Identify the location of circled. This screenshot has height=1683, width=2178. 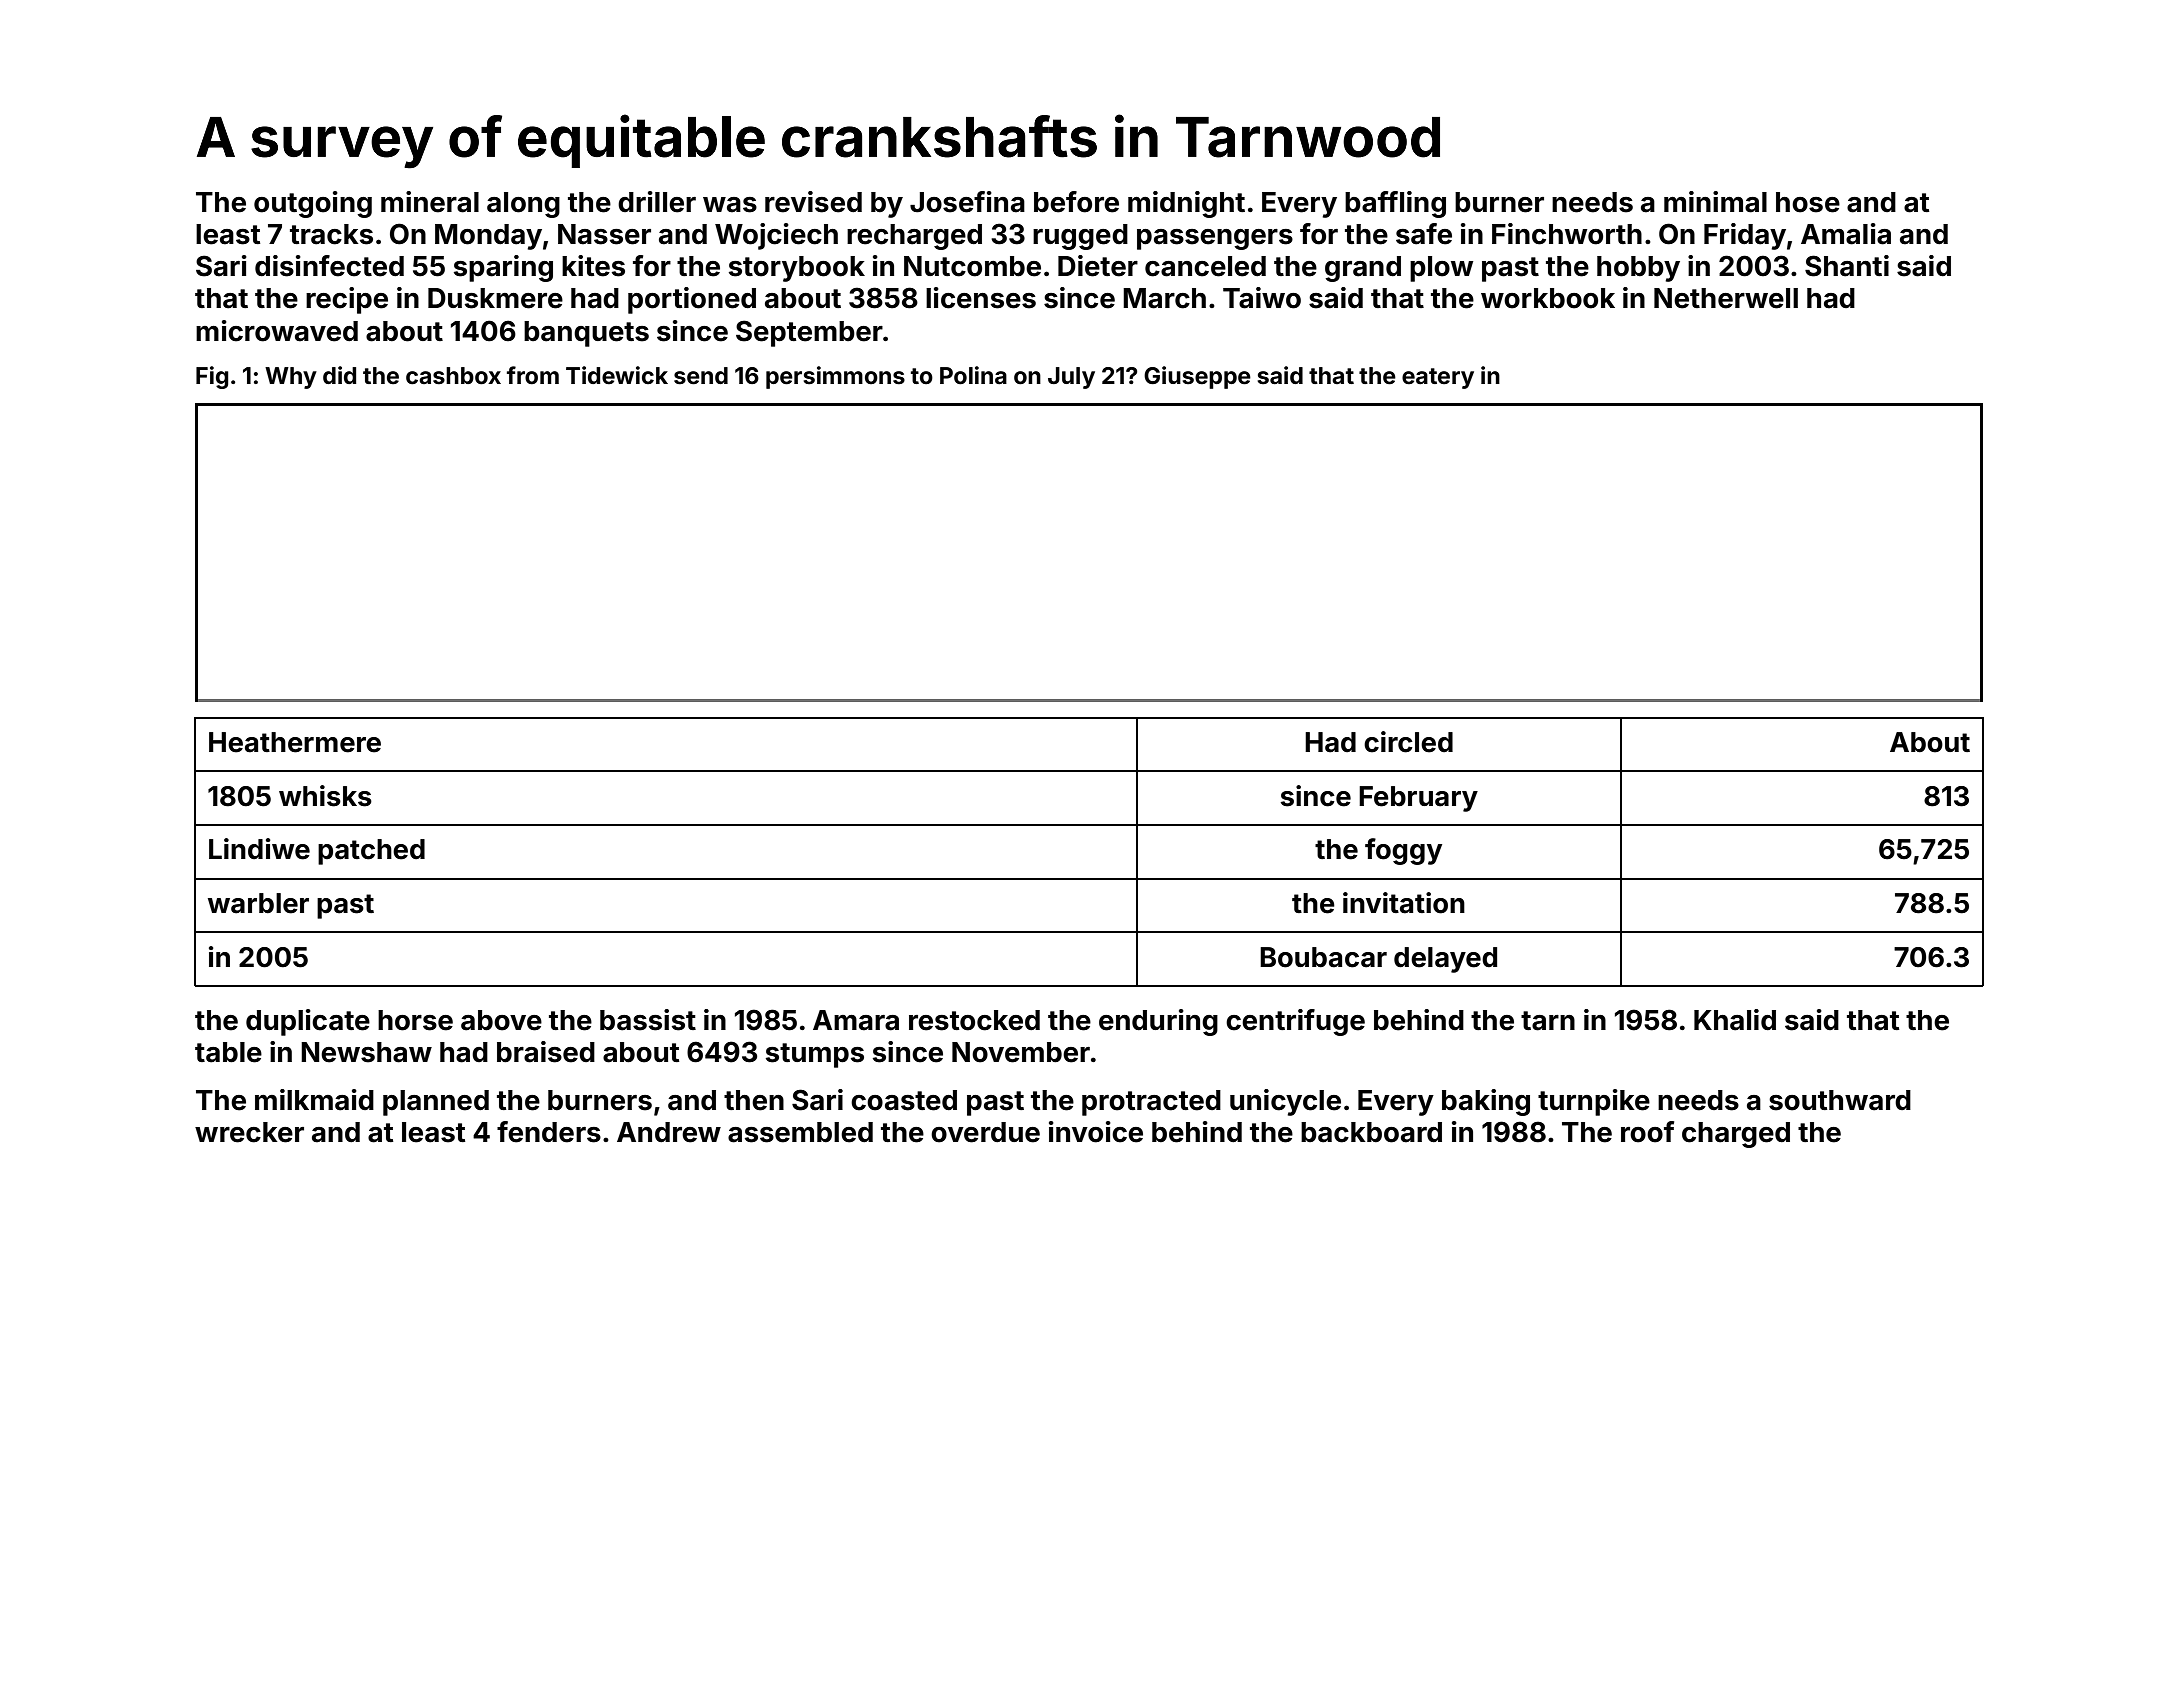
(1408, 742).
